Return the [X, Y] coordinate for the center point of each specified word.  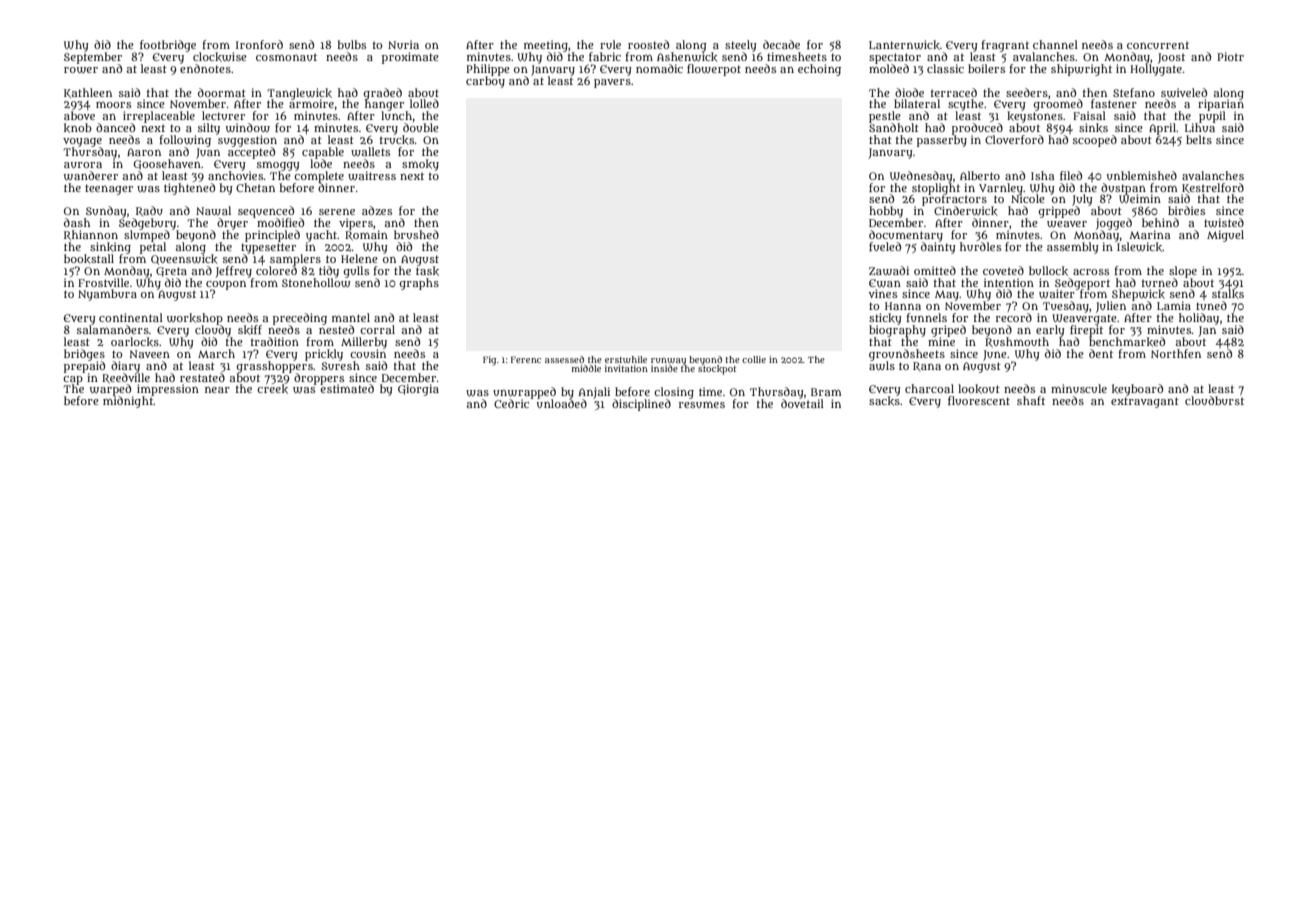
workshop [195, 319]
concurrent [1158, 45]
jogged [1114, 224]
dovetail [802, 403]
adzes [377, 210]
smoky [420, 165]
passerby [942, 141]
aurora [83, 165]
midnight [128, 402]
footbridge [168, 46]
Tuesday [1066, 307]
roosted [648, 44]
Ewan [885, 283]
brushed [416, 234]
